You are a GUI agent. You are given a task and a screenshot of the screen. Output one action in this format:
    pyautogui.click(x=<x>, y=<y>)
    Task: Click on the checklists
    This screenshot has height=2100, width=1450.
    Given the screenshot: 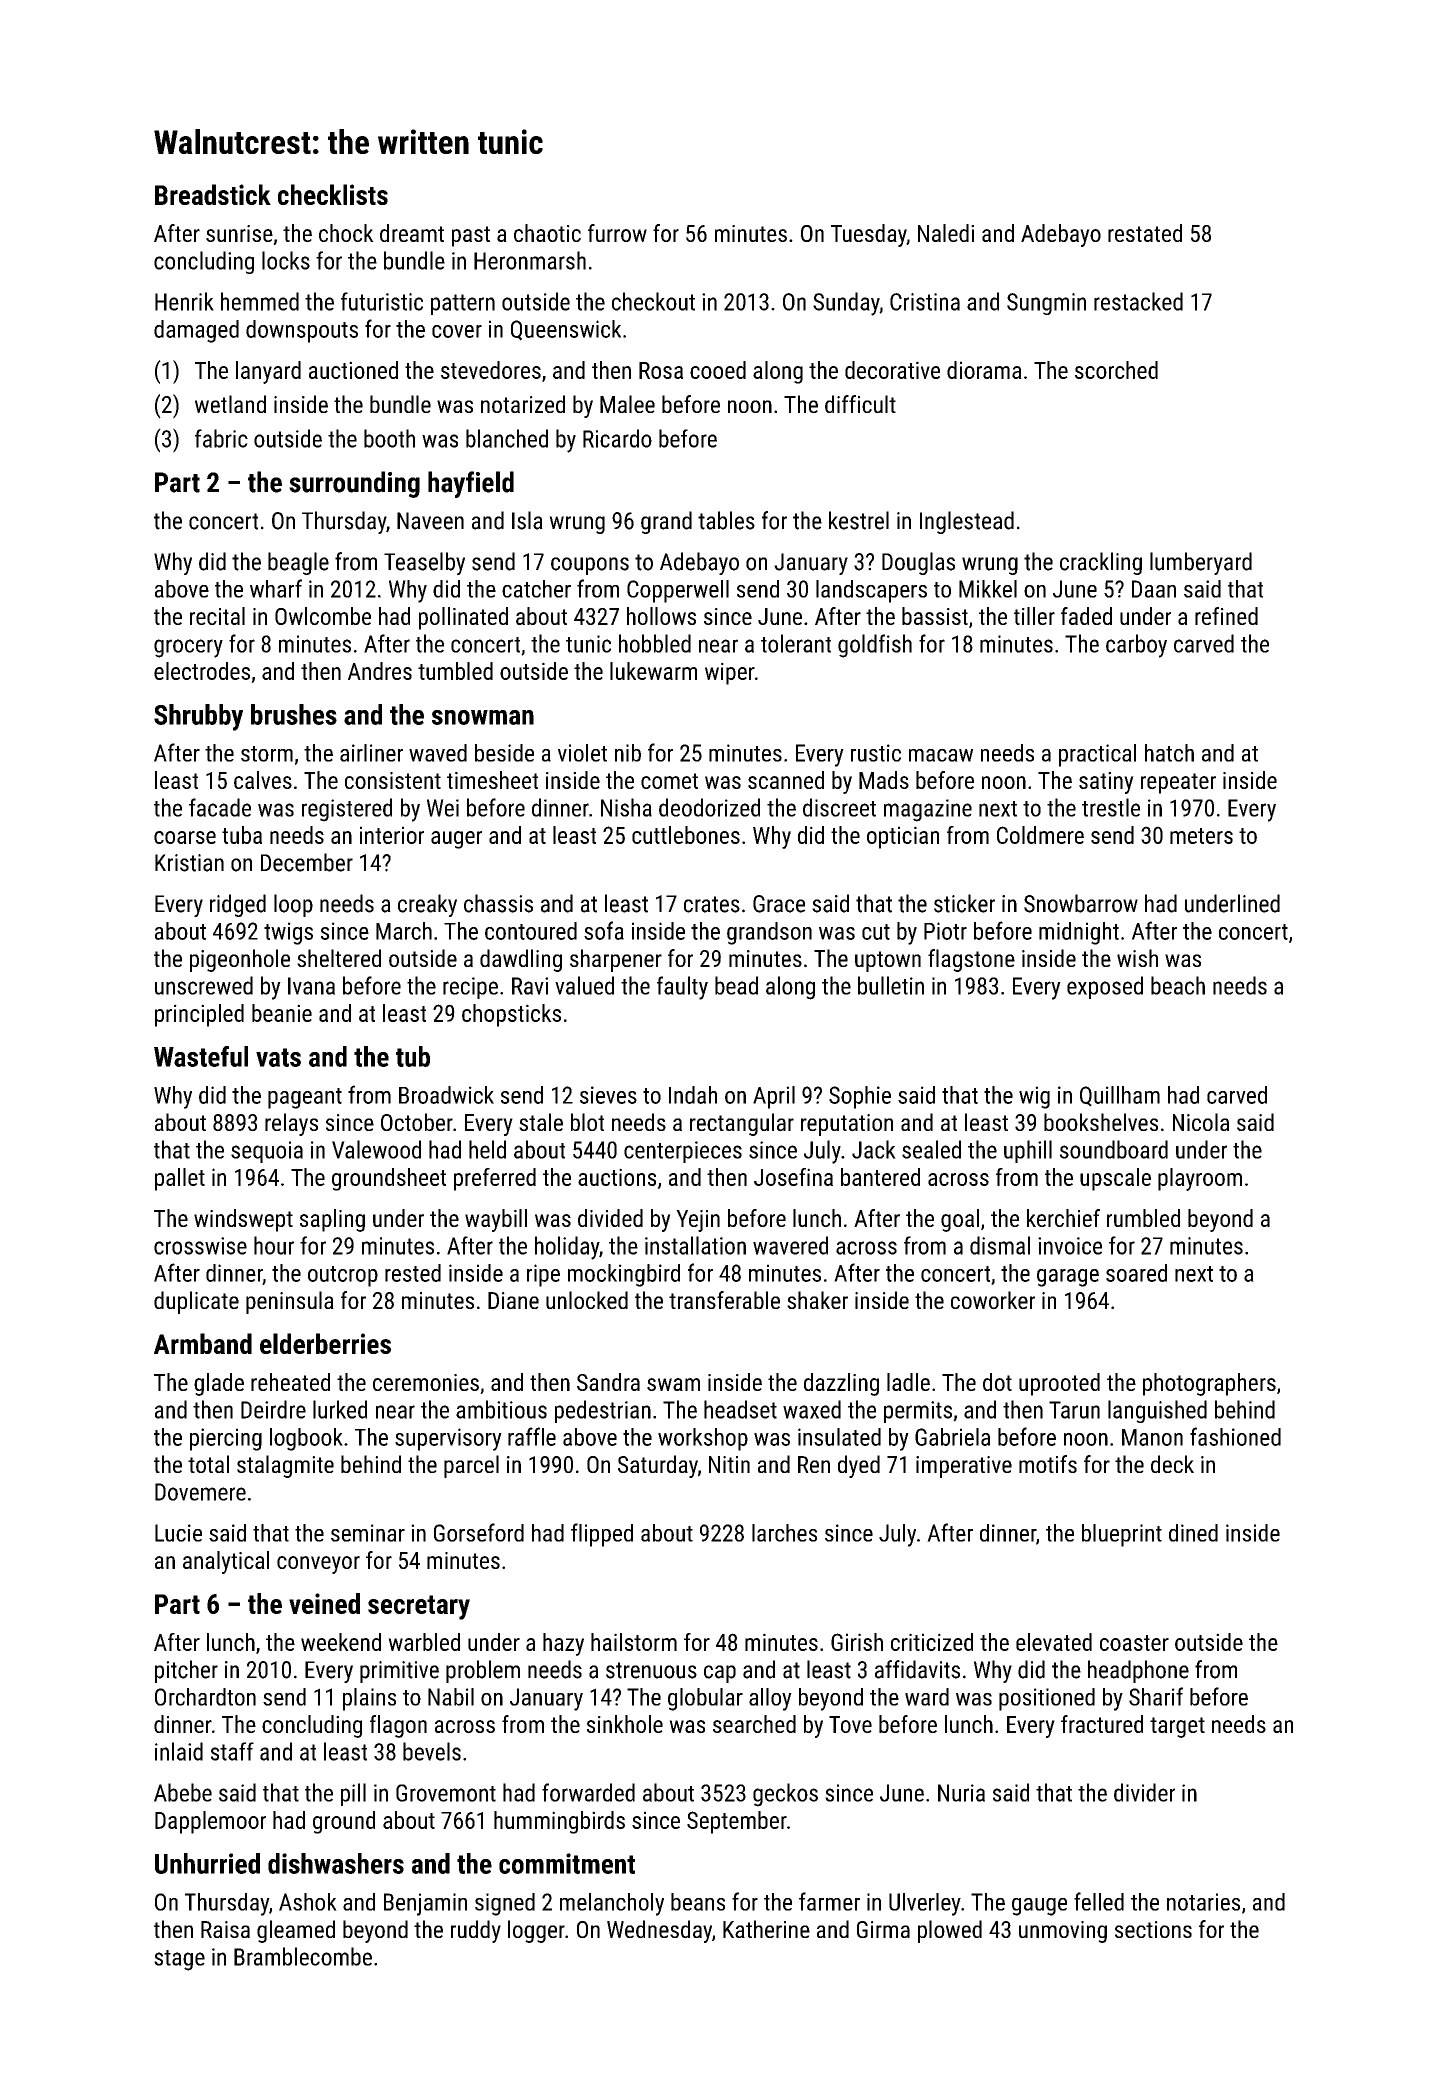 What is the action you would take?
    pyautogui.click(x=333, y=194)
